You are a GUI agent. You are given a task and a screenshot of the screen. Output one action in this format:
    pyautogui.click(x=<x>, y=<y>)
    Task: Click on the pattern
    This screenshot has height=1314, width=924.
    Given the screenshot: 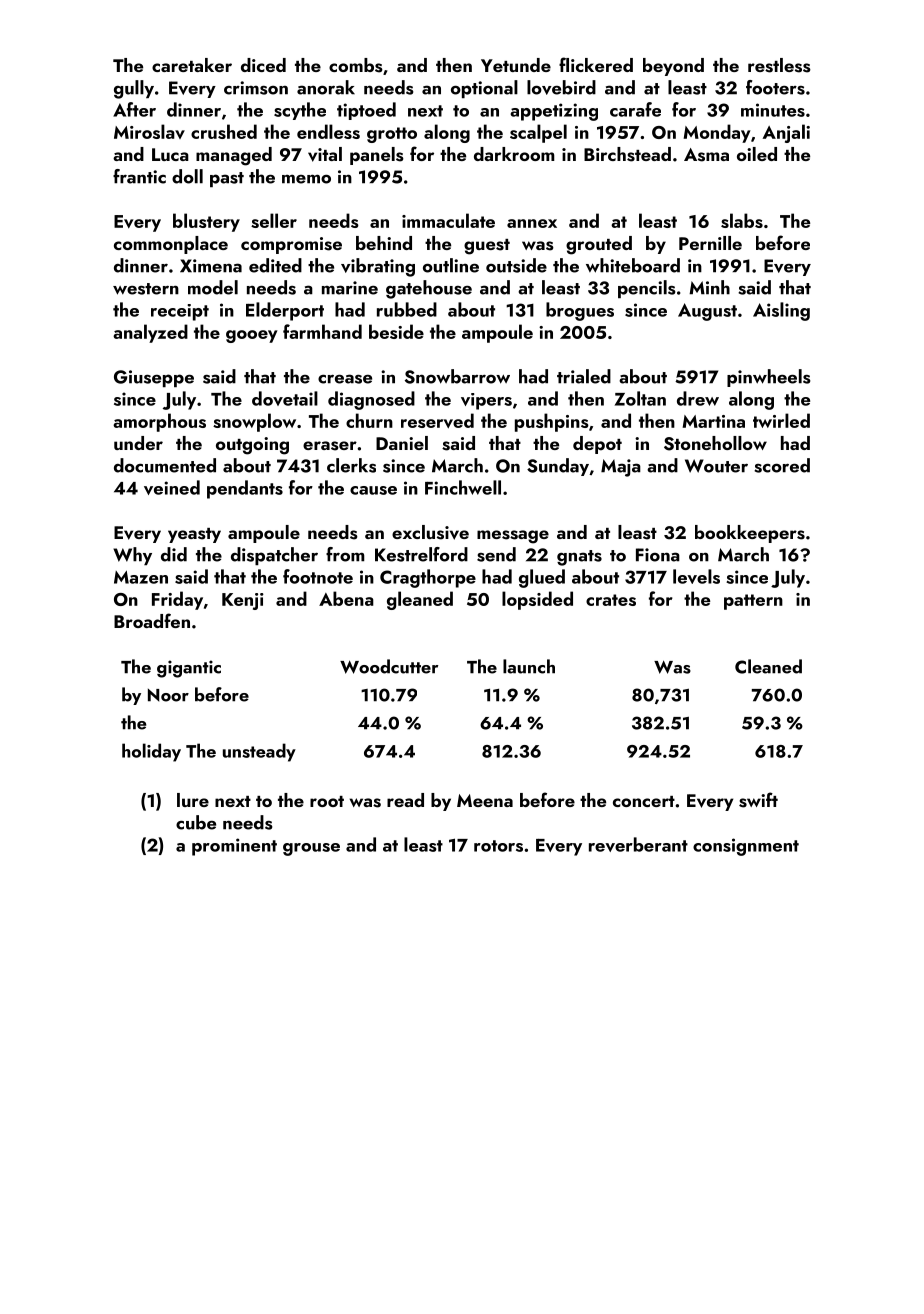 What is the action you would take?
    pyautogui.click(x=753, y=602)
